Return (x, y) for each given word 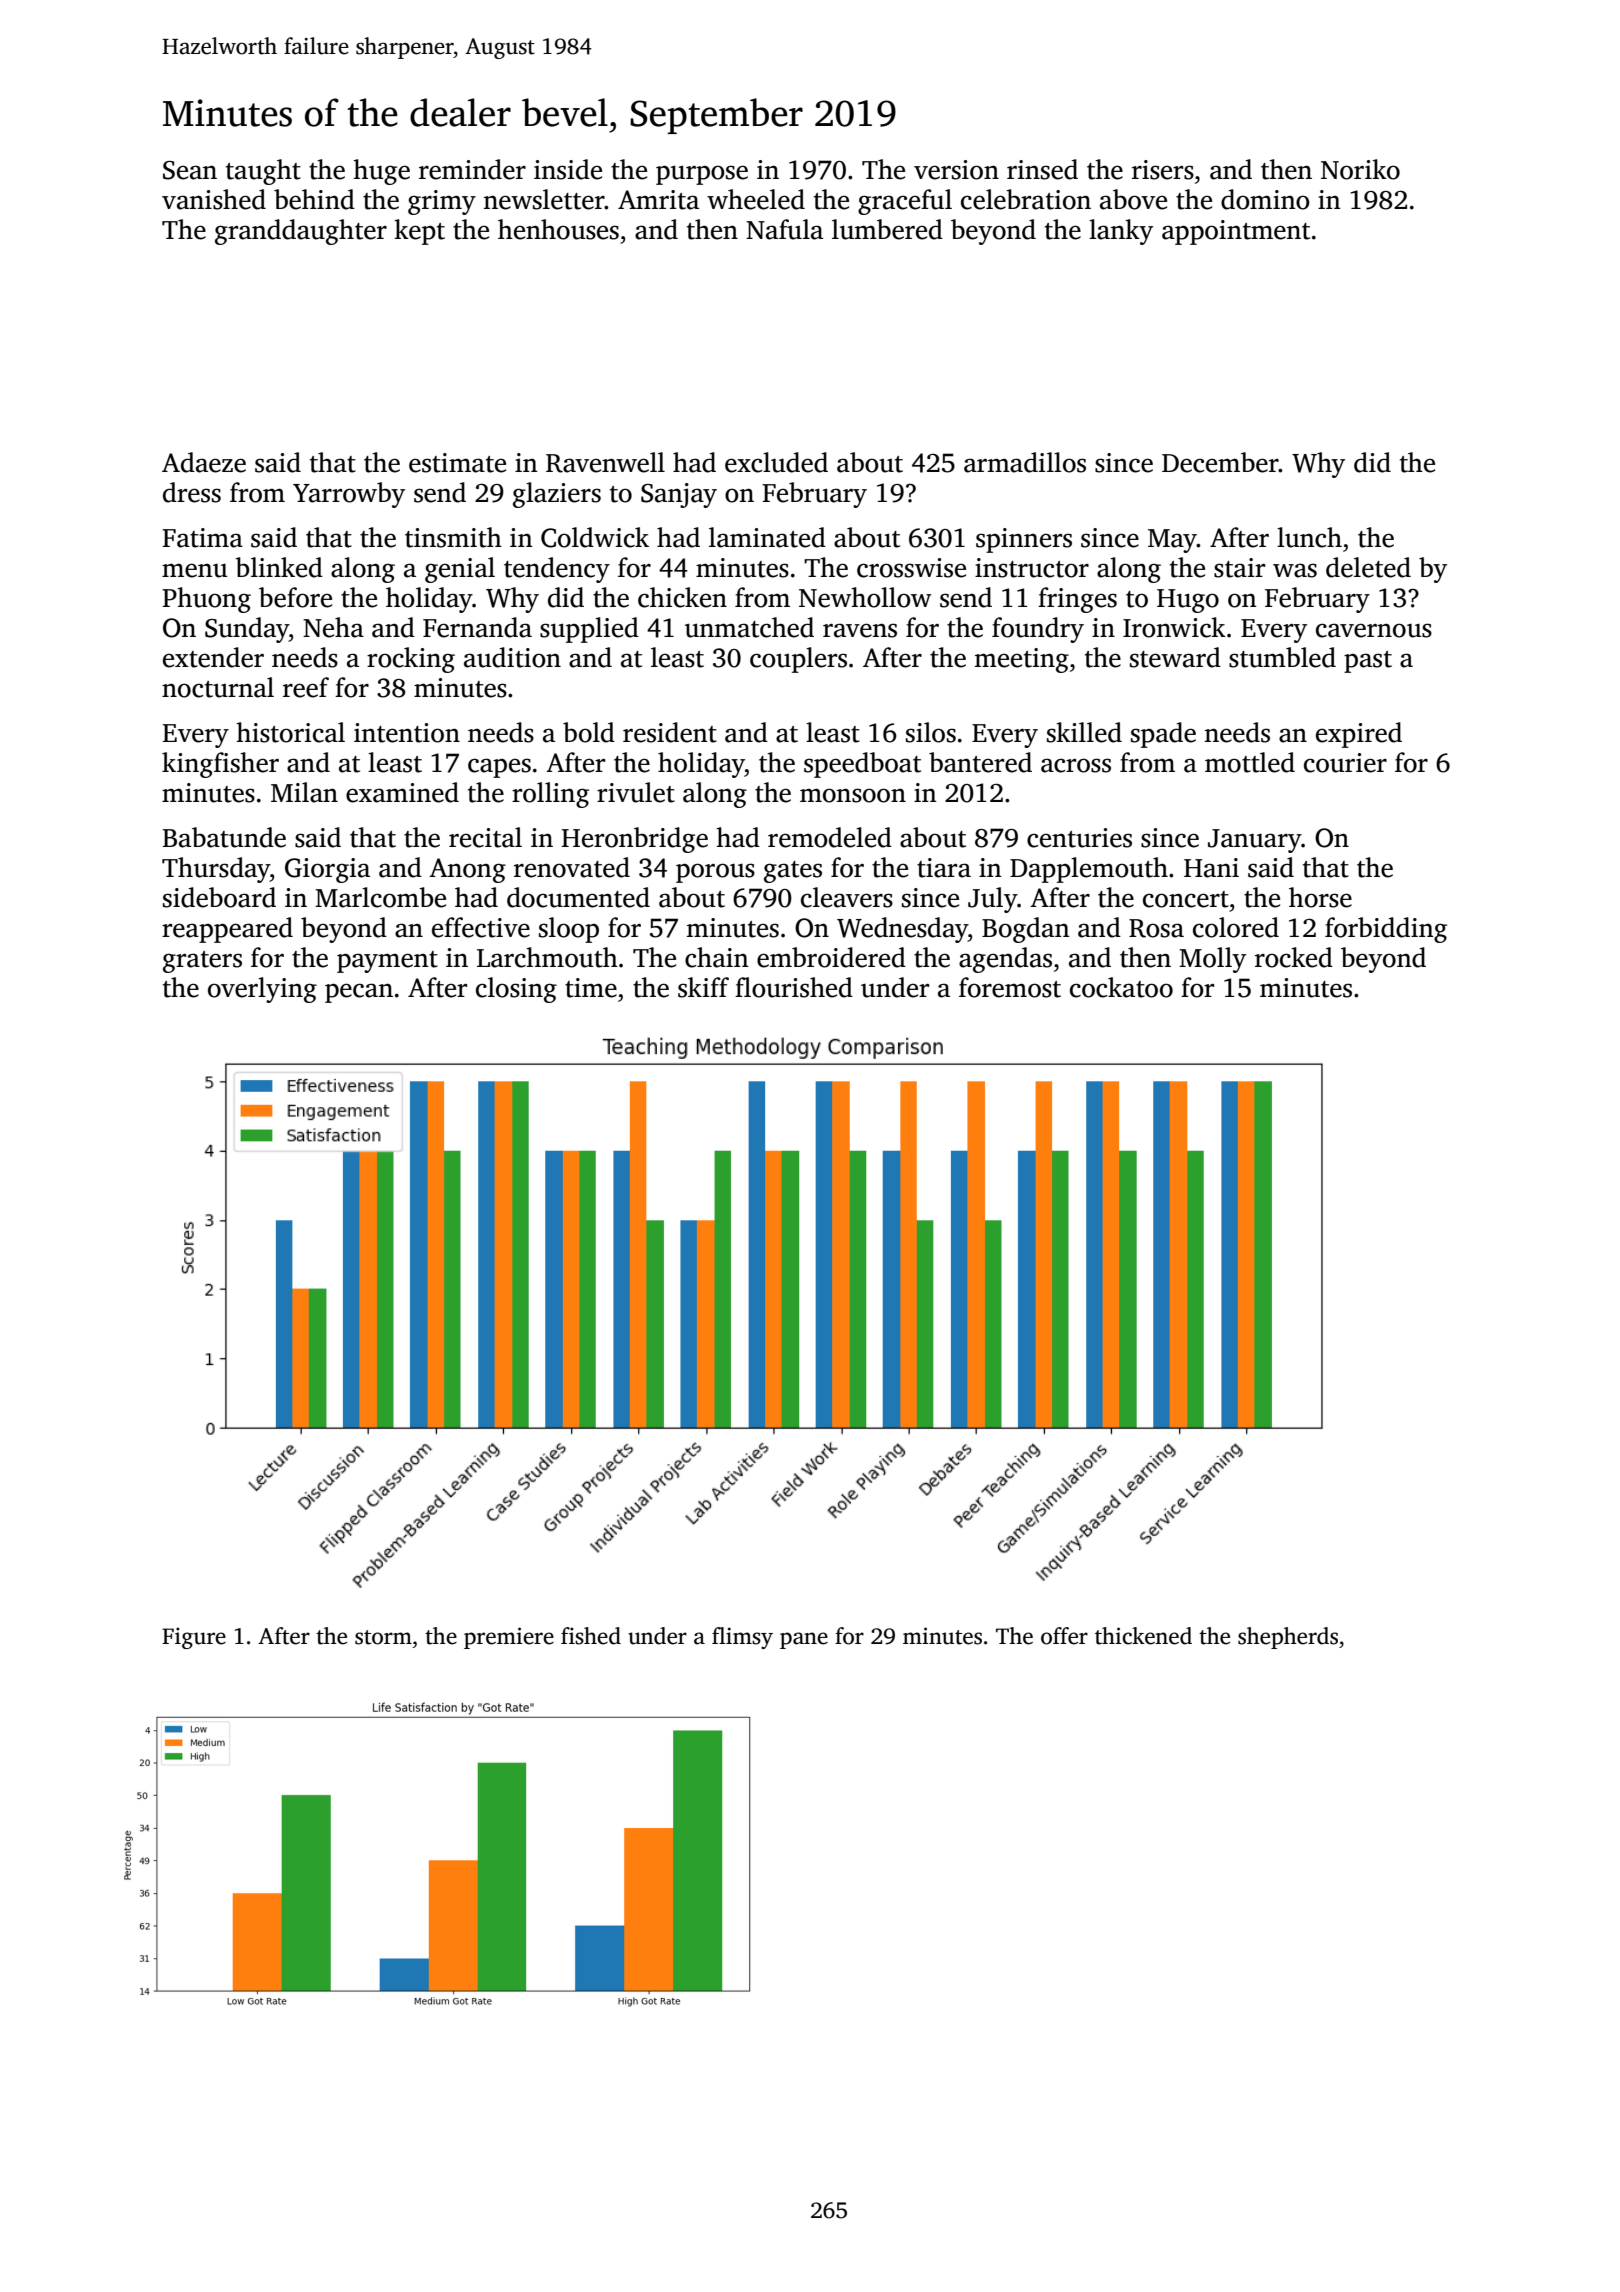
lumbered (887, 229)
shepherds (1288, 1638)
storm (383, 1637)
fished (591, 1636)
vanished (214, 199)
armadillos (1025, 462)
